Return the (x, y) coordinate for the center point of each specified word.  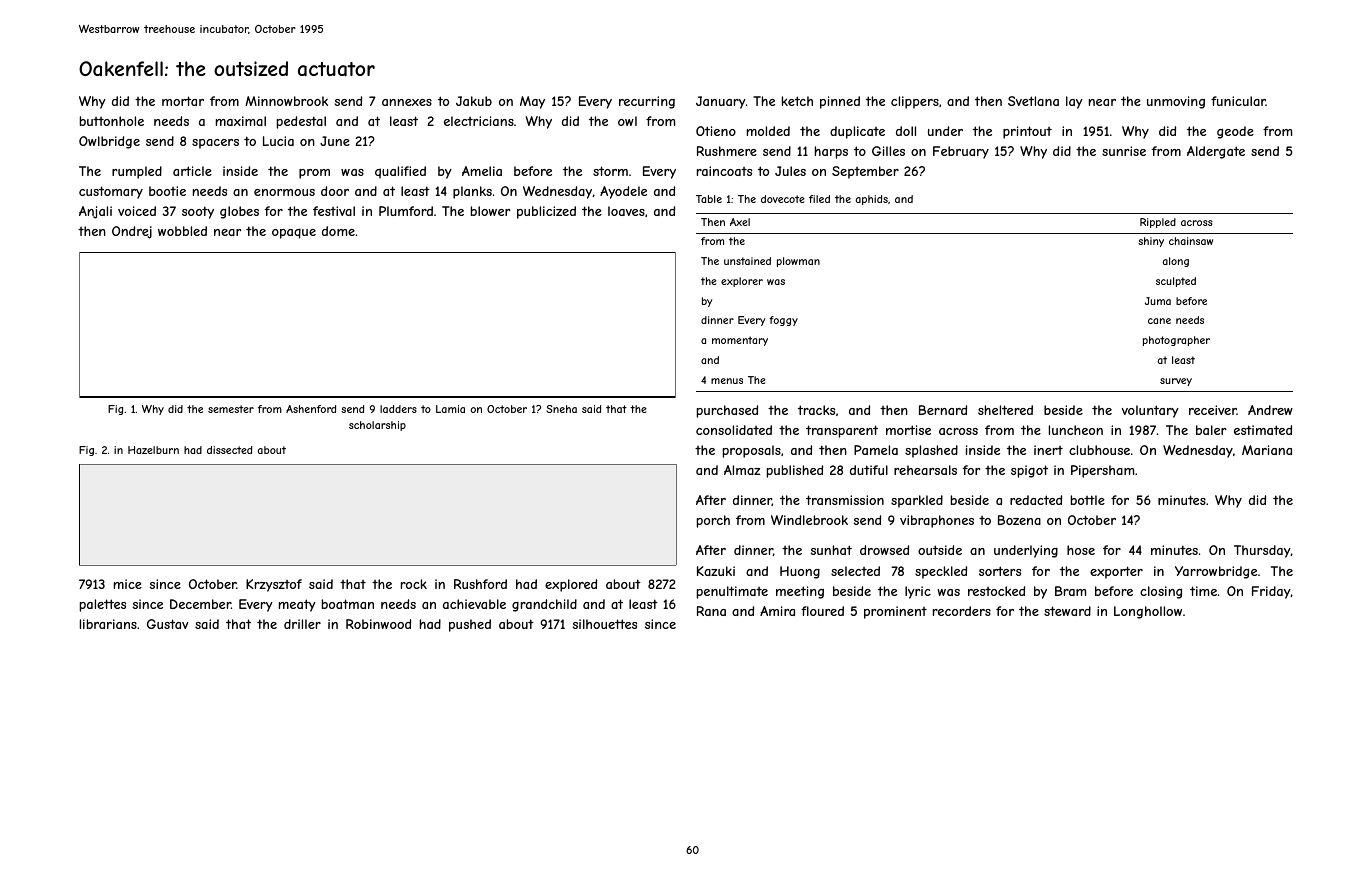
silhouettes (605, 624)
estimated (1263, 430)
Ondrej (132, 232)
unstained (747, 261)
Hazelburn (153, 450)
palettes (103, 605)
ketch (797, 101)
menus (727, 381)
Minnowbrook (286, 101)
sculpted (1176, 282)
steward (1067, 611)
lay (1074, 102)
